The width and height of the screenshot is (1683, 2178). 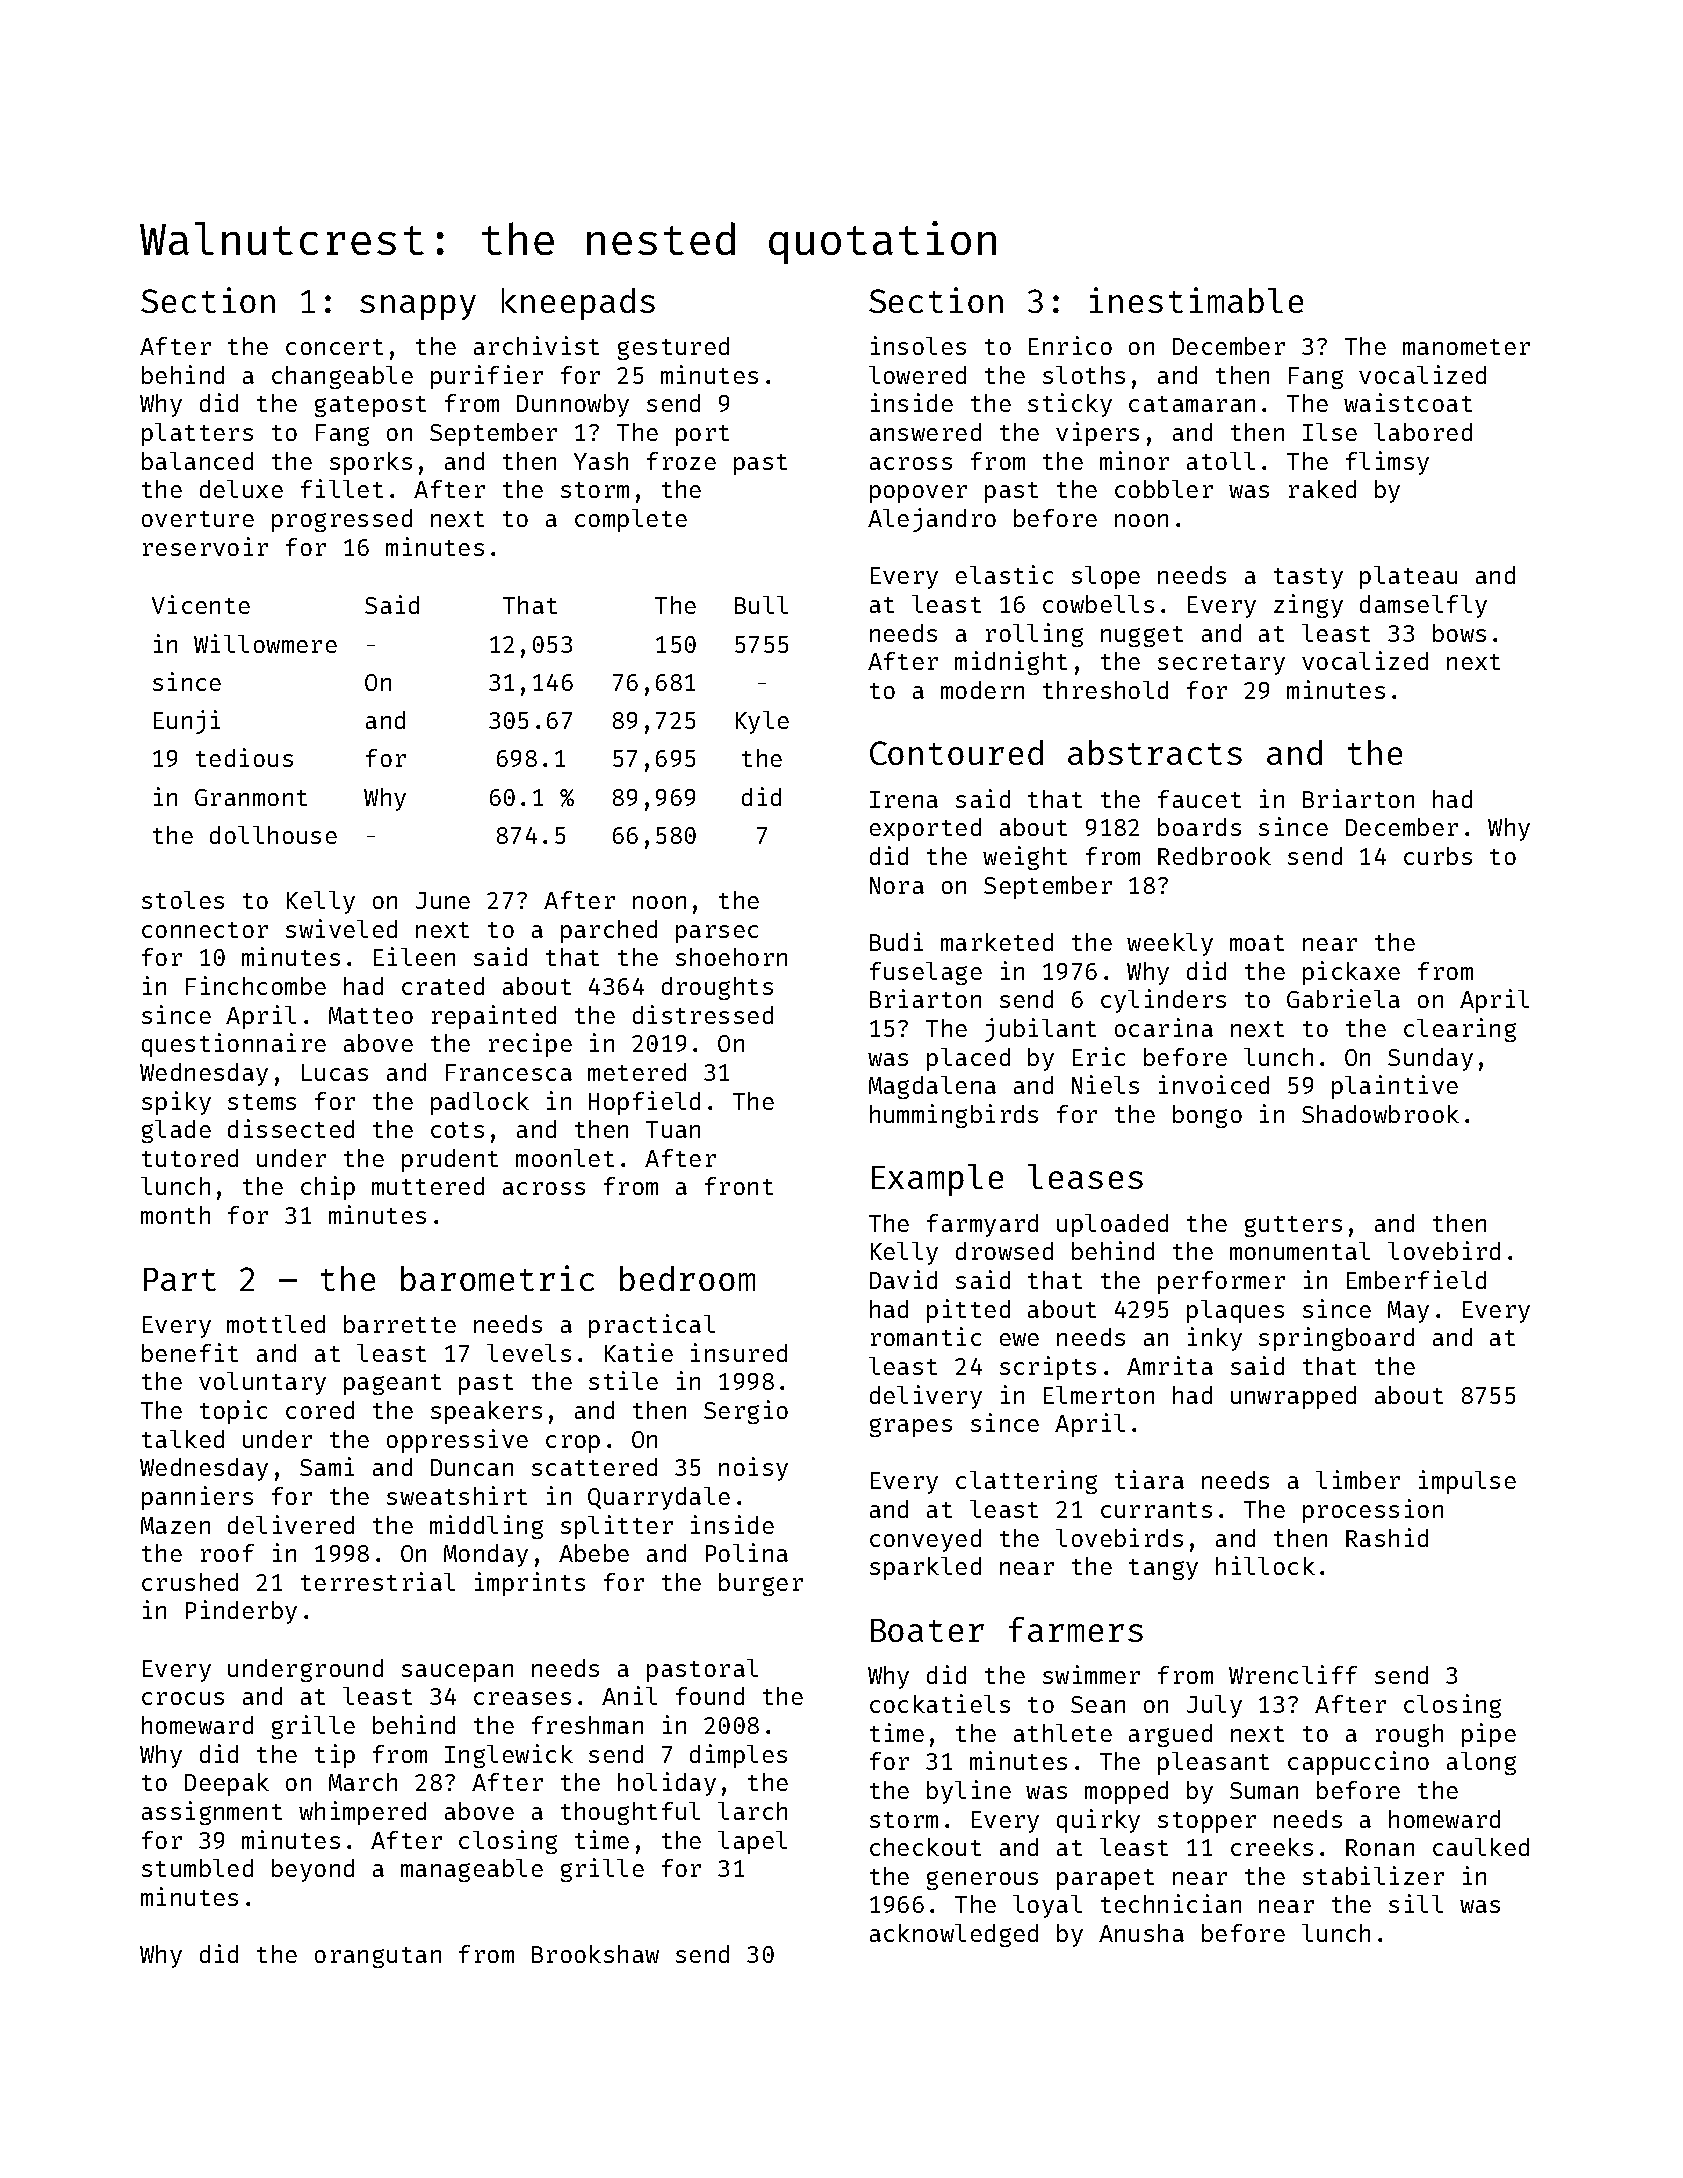 What do you see at coordinates (378, 1957) in the screenshot?
I see `orangutan` at bounding box center [378, 1957].
